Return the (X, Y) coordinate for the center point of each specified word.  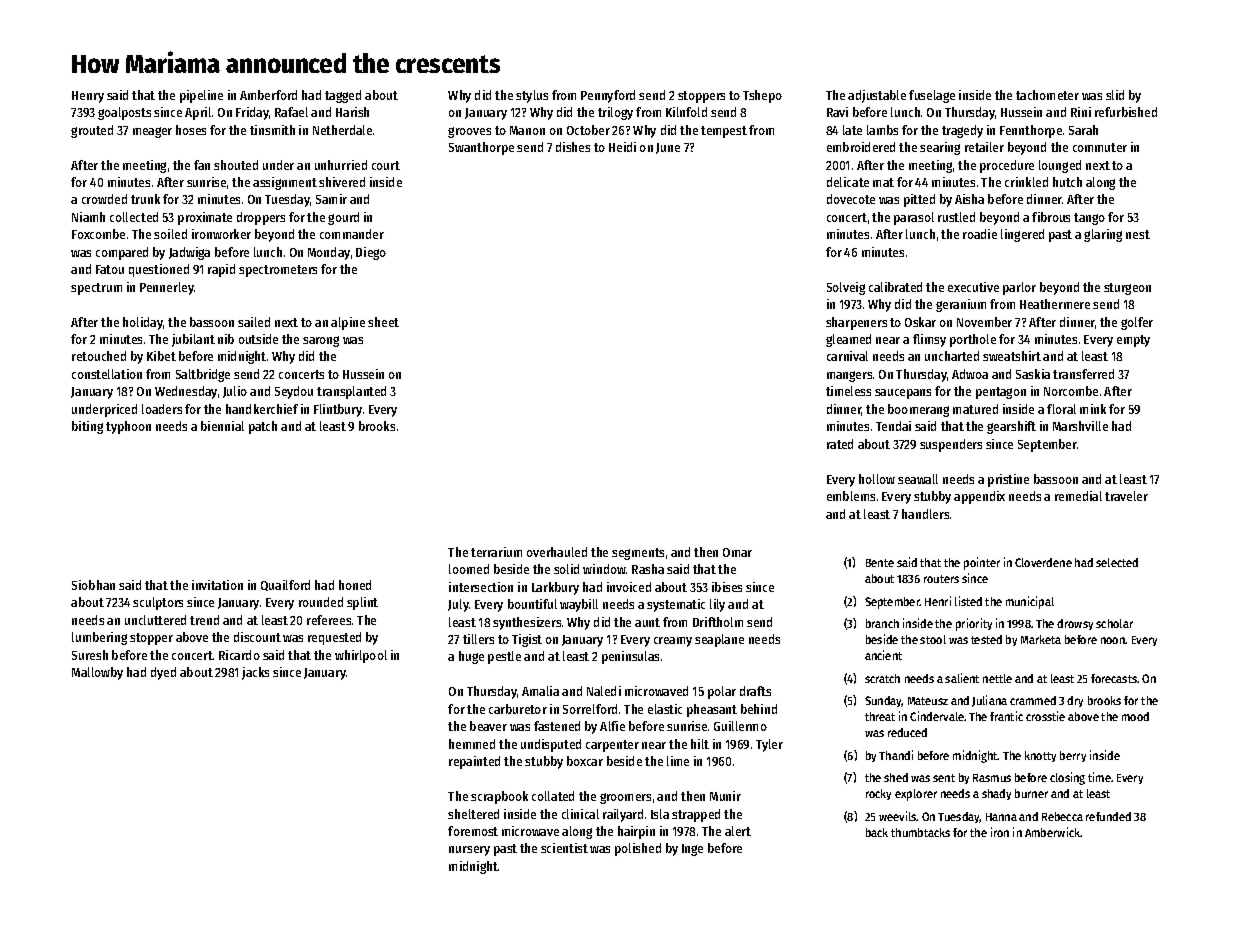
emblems (851, 496)
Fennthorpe (1031, 131)
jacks (255, 673)
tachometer (1047, 95)
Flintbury (338, 410)
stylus (532, 96)
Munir (725, 796)
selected (1117, 562)
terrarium (496, 552)
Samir (331, 199)
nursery (469, 851)
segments (638, 554)
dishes (573, 147)
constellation (107, 374)
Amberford (268, 95)
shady (996, 794)
